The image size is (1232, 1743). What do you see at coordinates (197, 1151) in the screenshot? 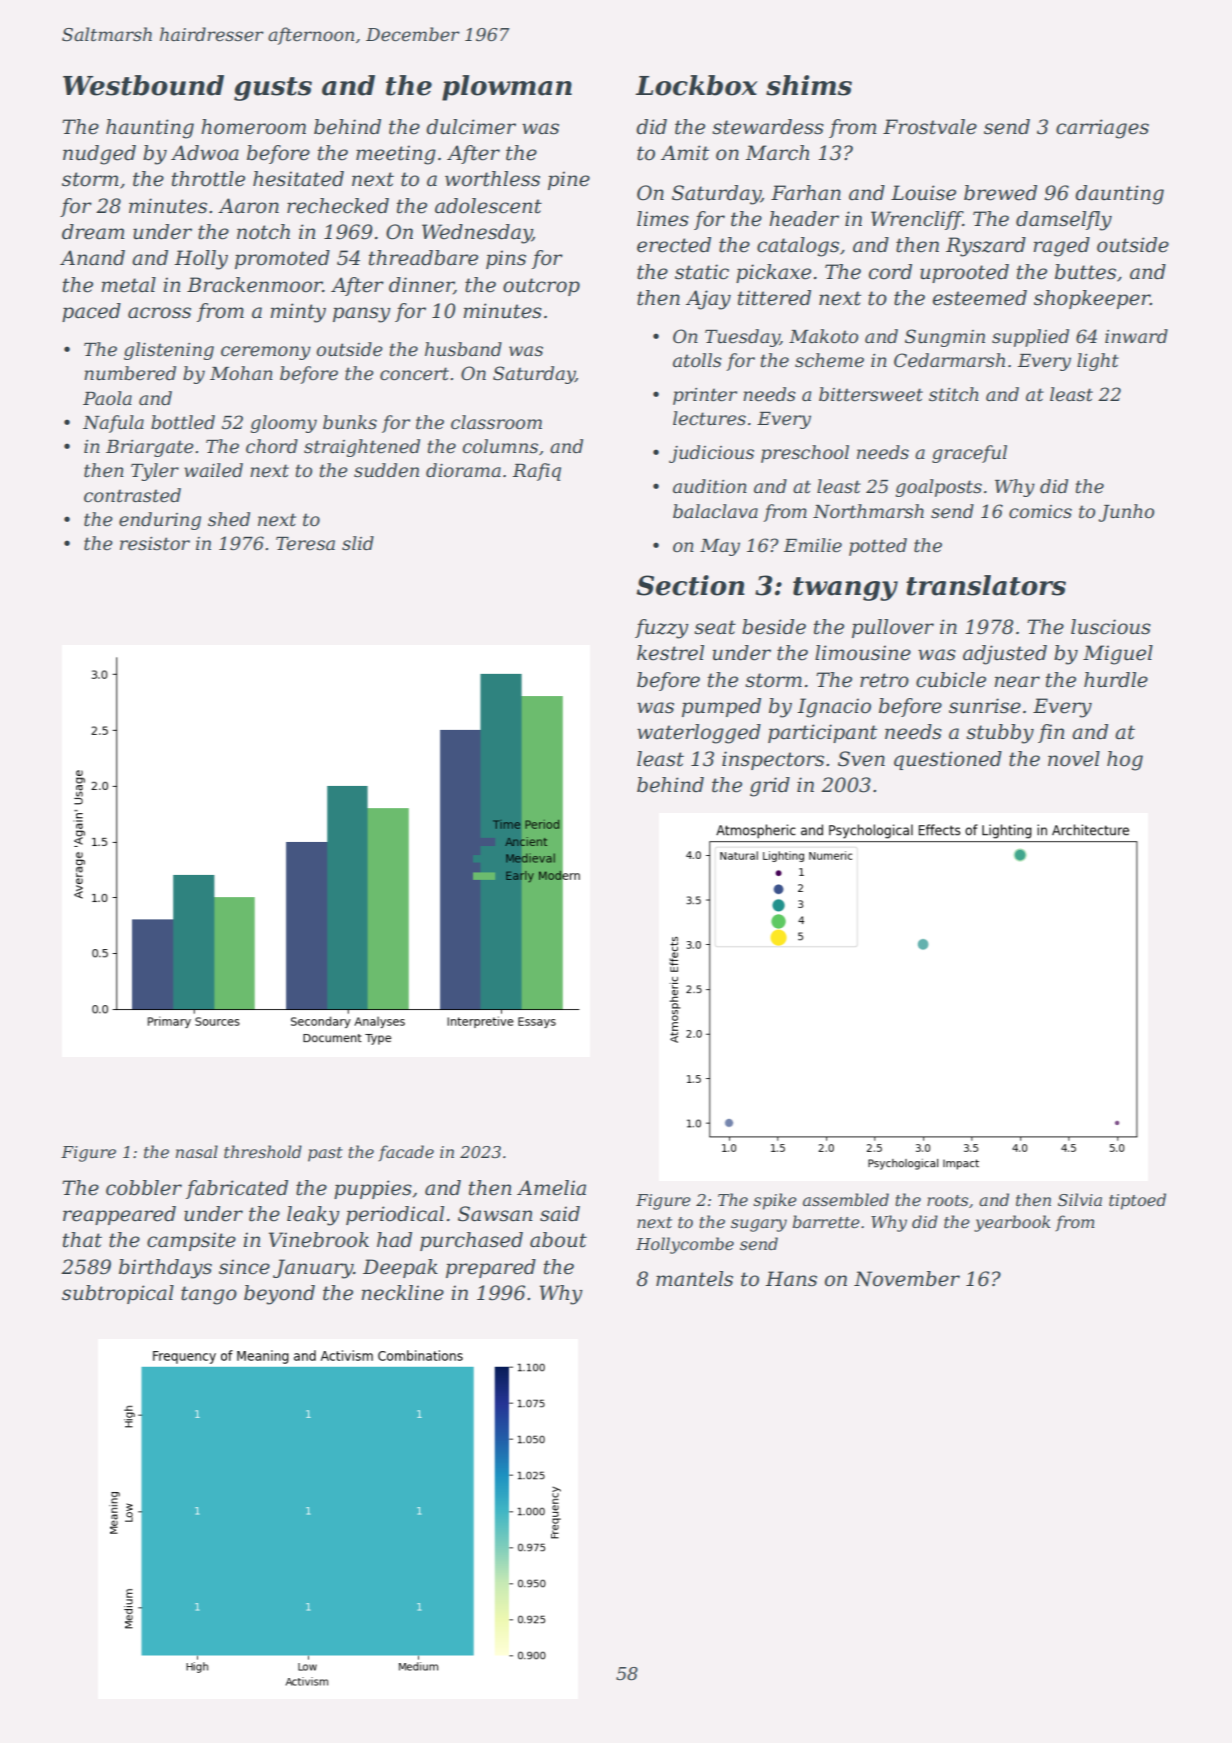
I see `nasal` at bounding box center [197, 1151].
